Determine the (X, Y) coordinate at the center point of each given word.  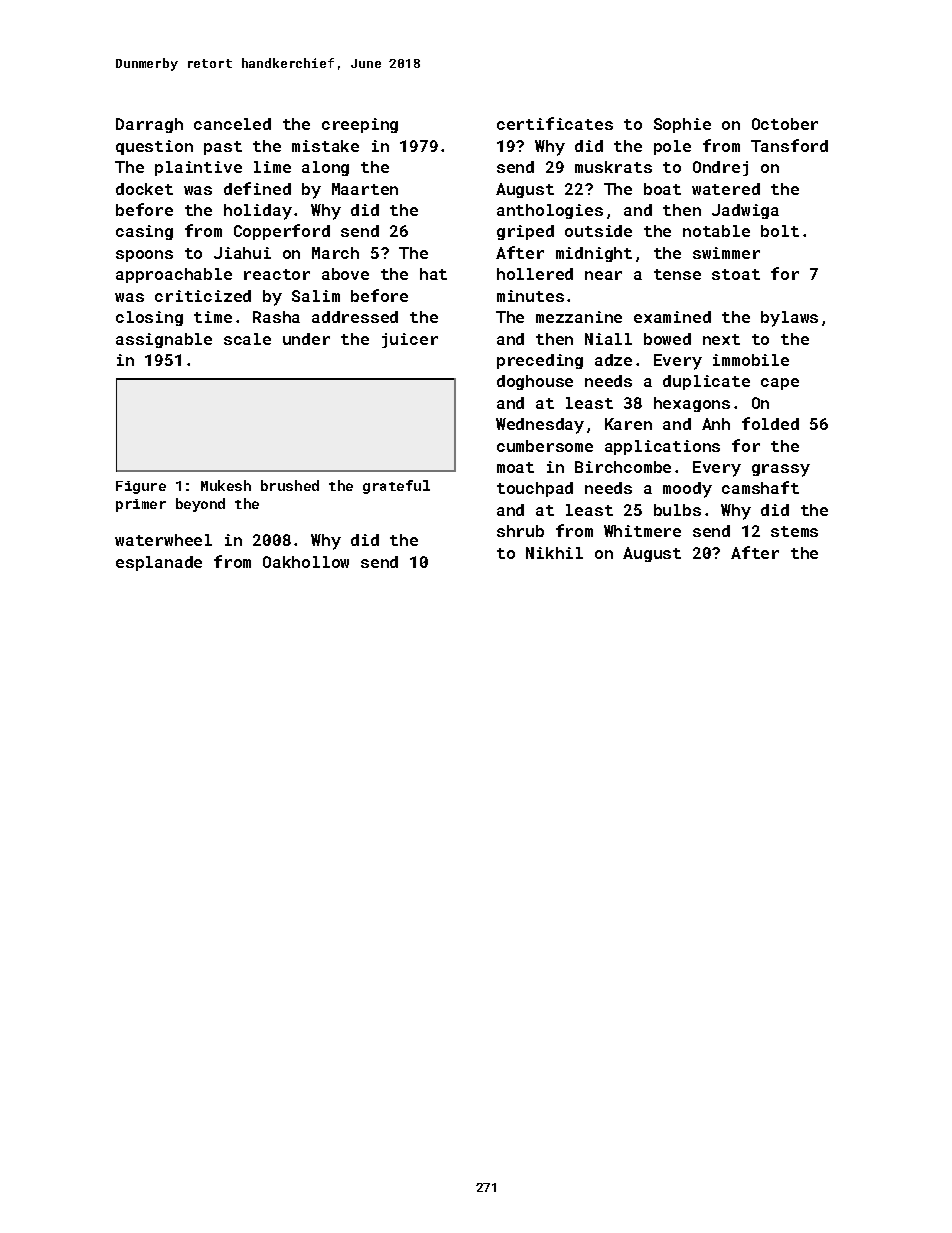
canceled (232, 124)
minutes (530, 296)
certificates (555, 123)
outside (598, 231)
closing (149, 318)
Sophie (682, 125)
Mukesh (226, 485)
